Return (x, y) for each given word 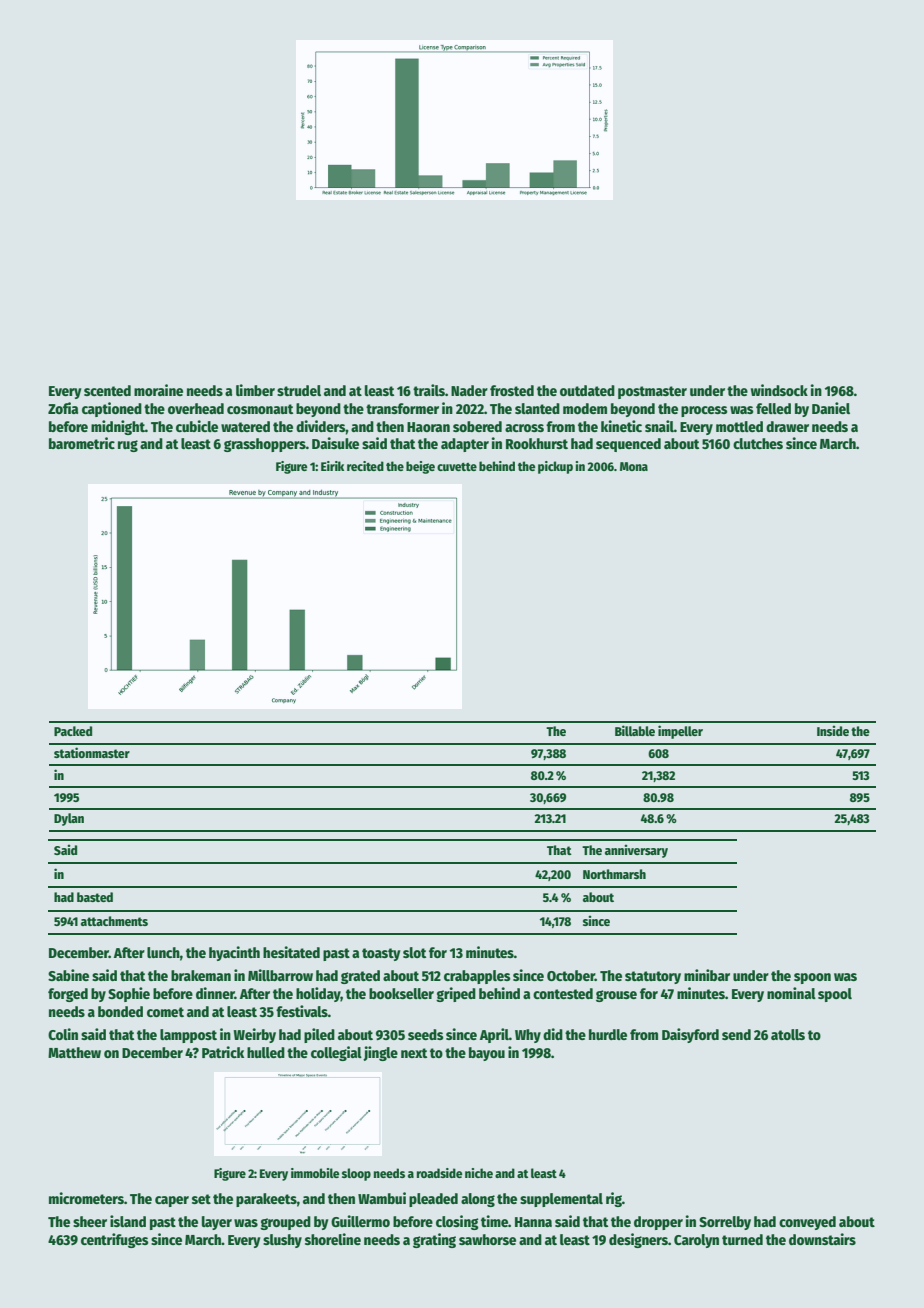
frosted (512, 390)
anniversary (636, 851)
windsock (779, 390)
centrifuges (114, 1240)
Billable (635, 730)
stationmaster (92, 752)
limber (255, 390)
